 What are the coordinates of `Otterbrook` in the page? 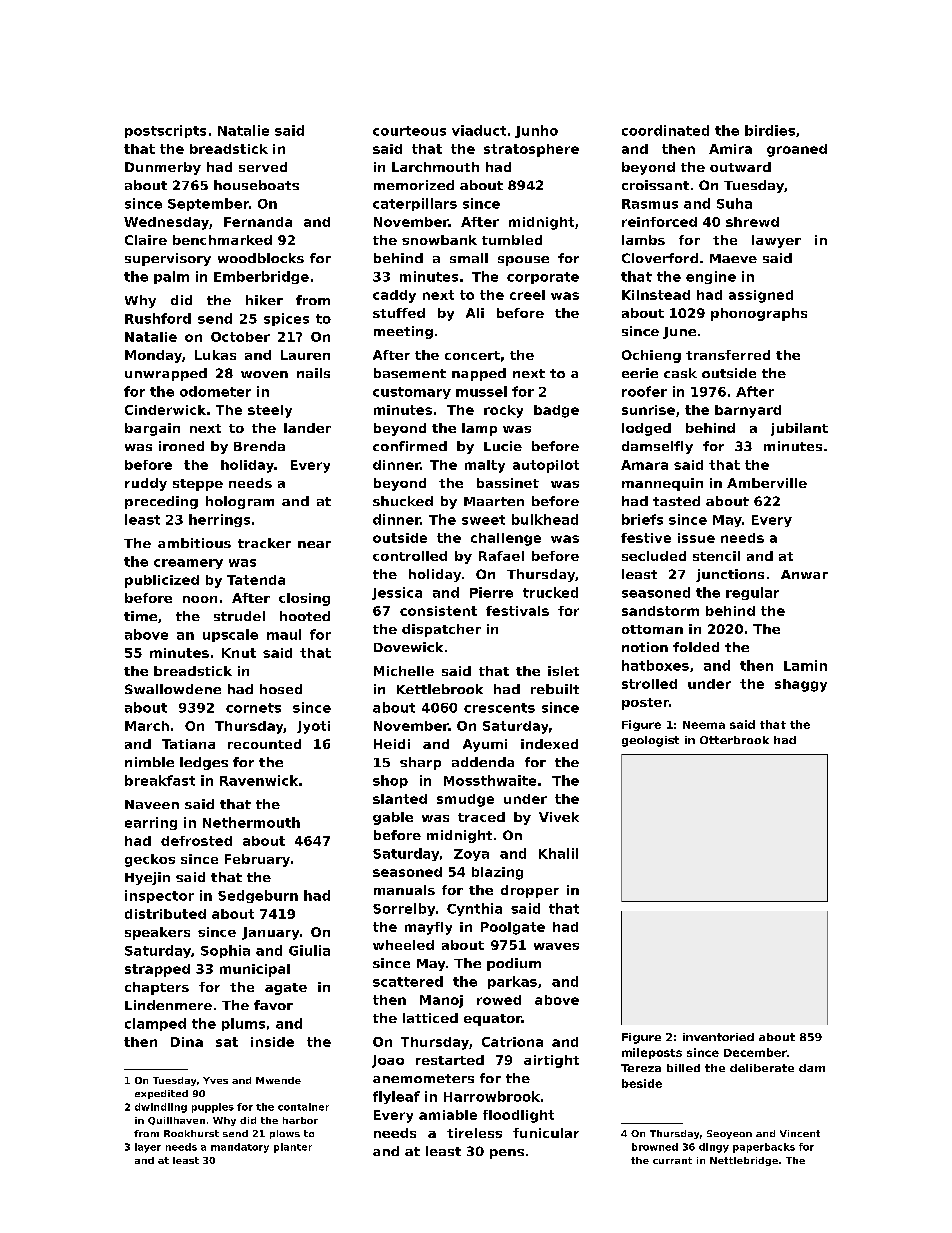 It's located at (734, 740).
